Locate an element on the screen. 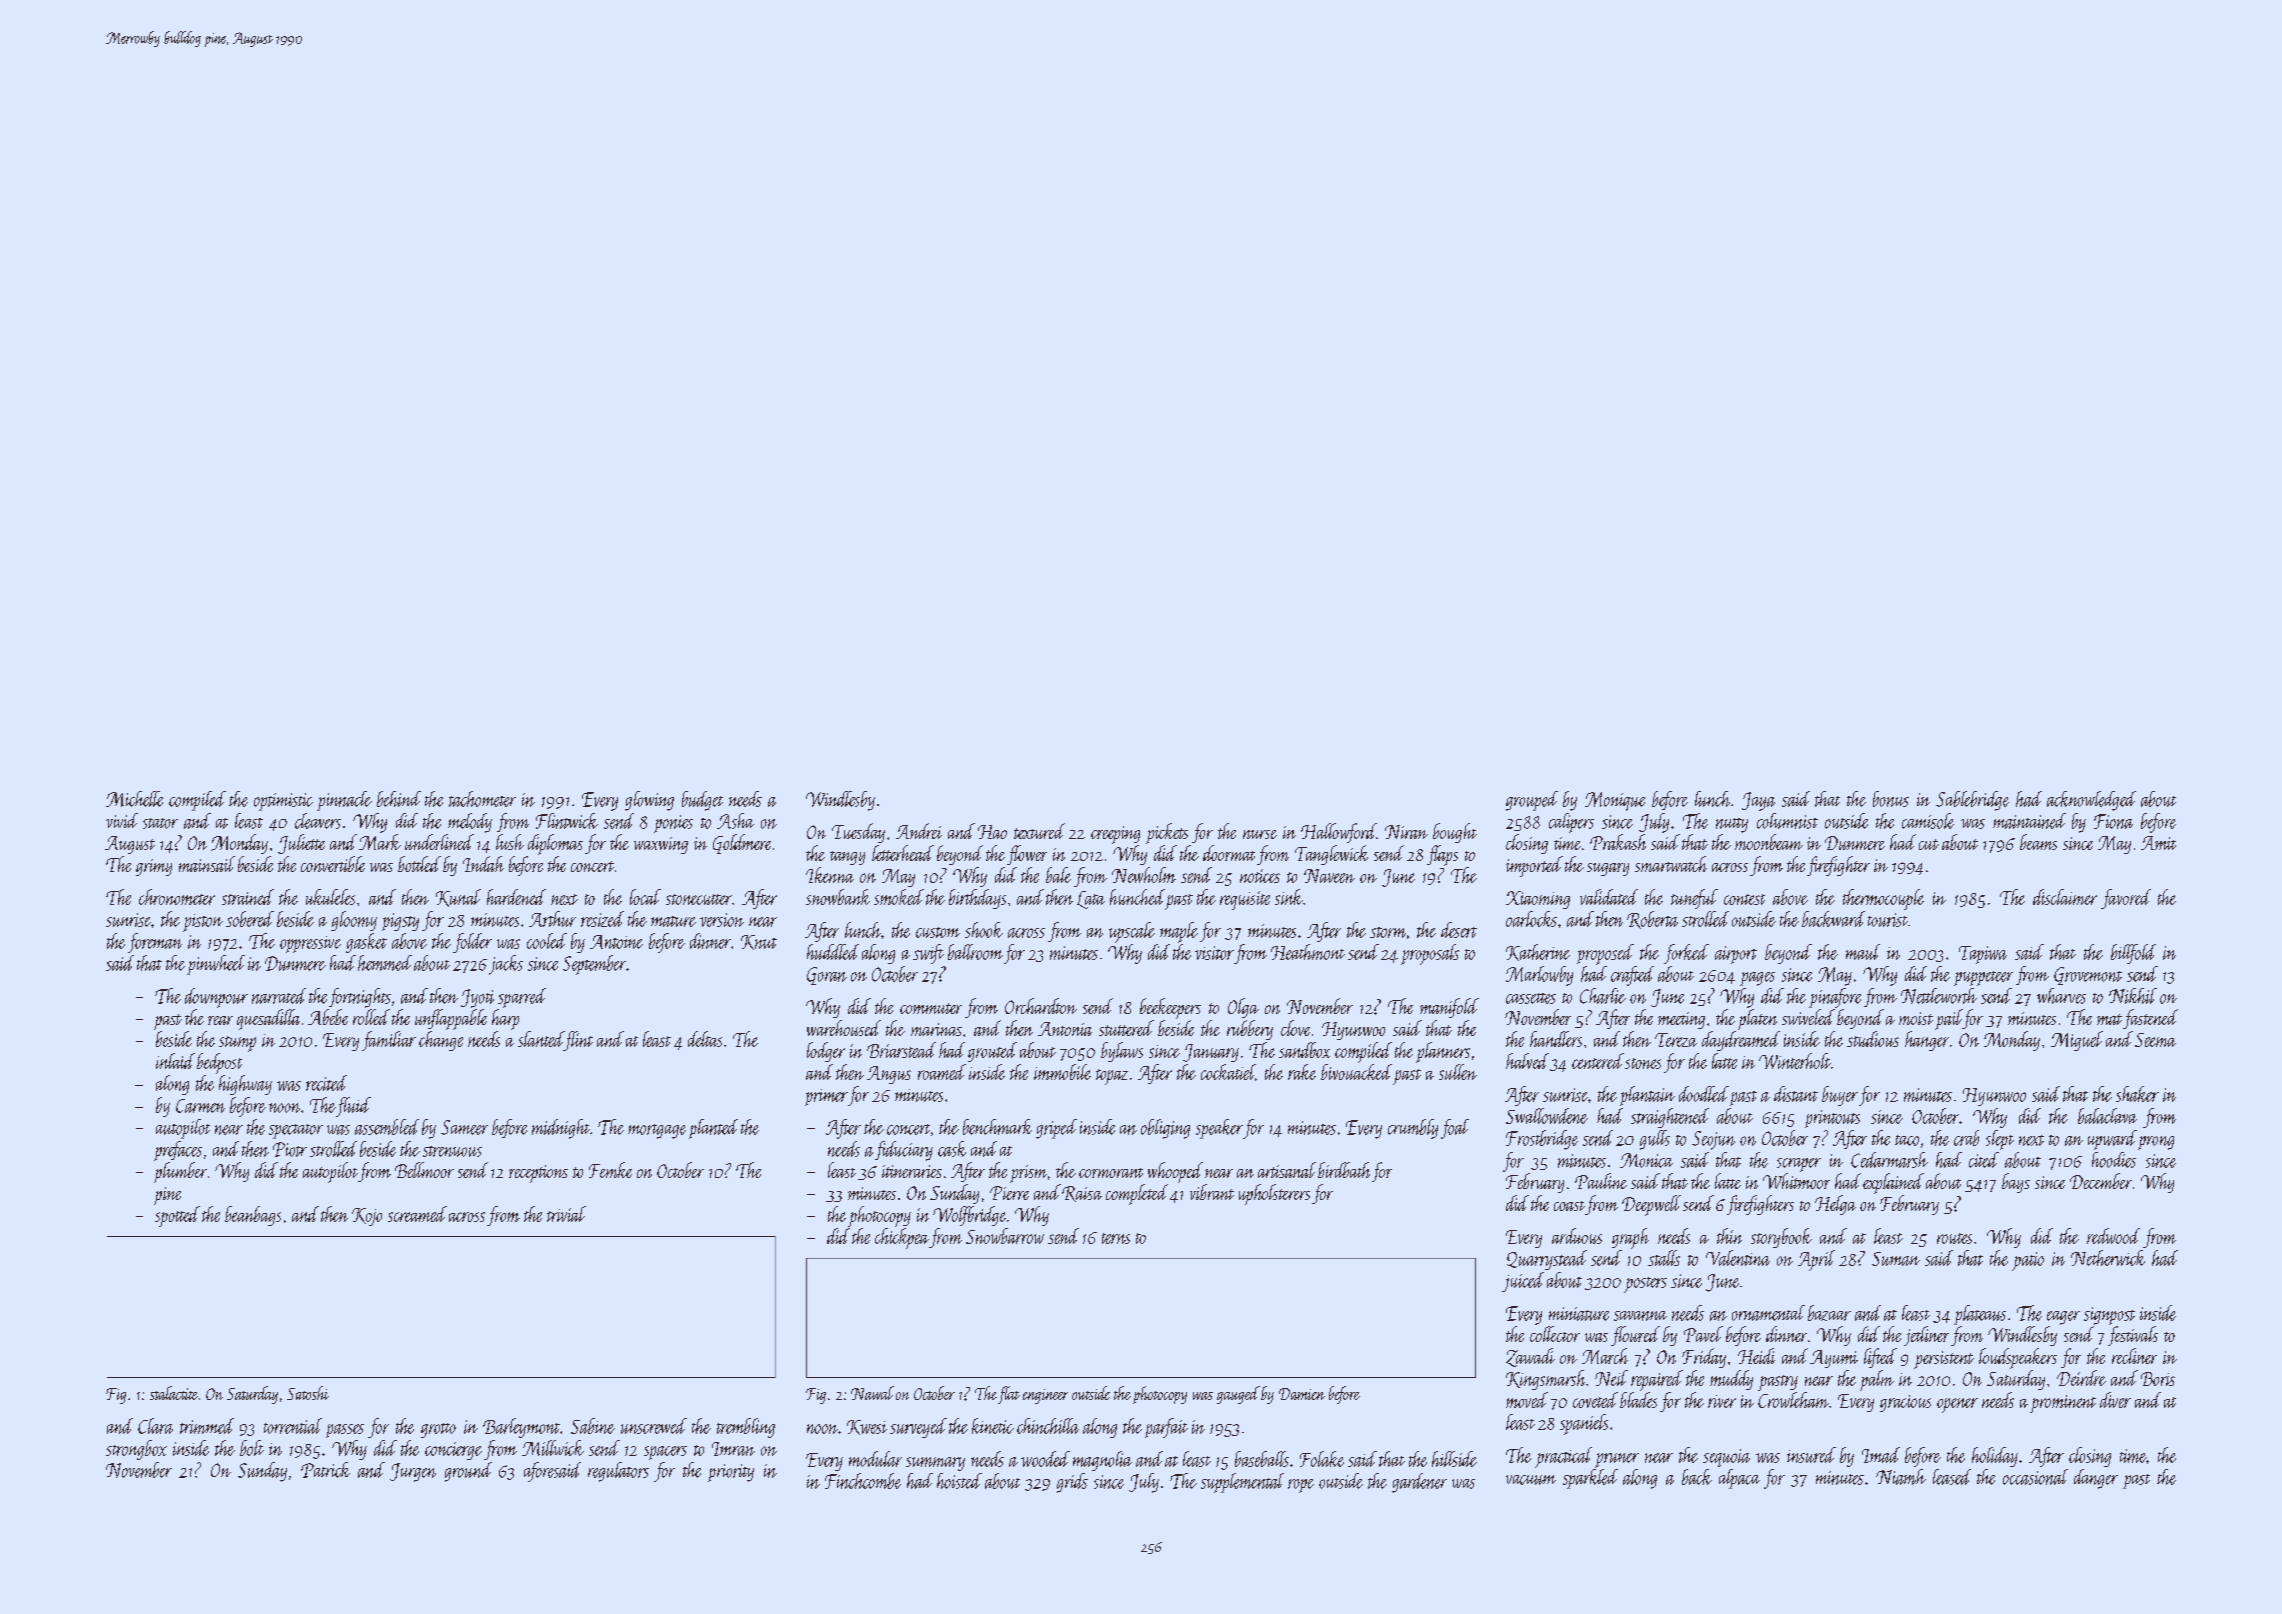  gauged is located at coordinates (1238, 1395).
